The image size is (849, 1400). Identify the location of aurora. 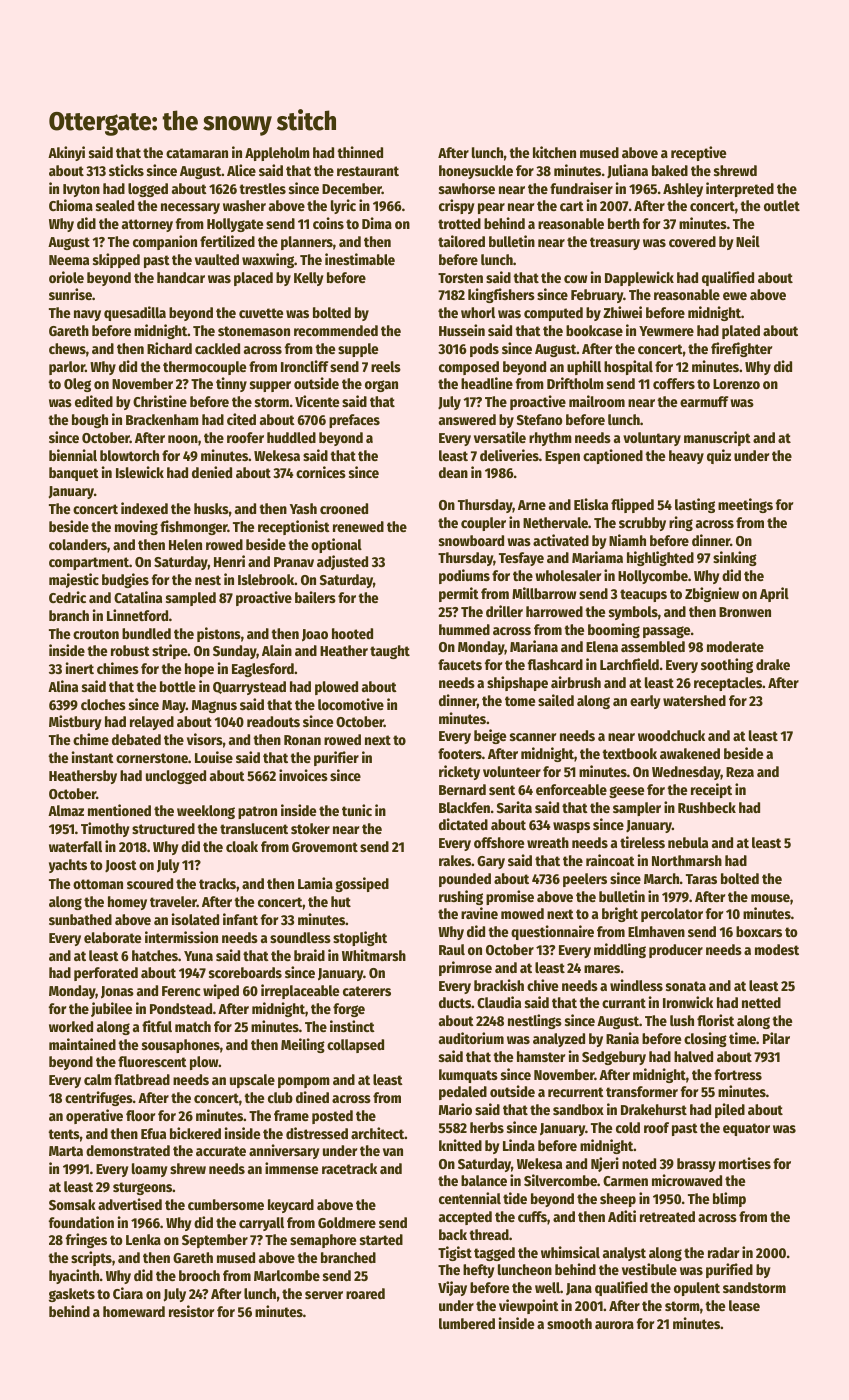
(614, 1325).
